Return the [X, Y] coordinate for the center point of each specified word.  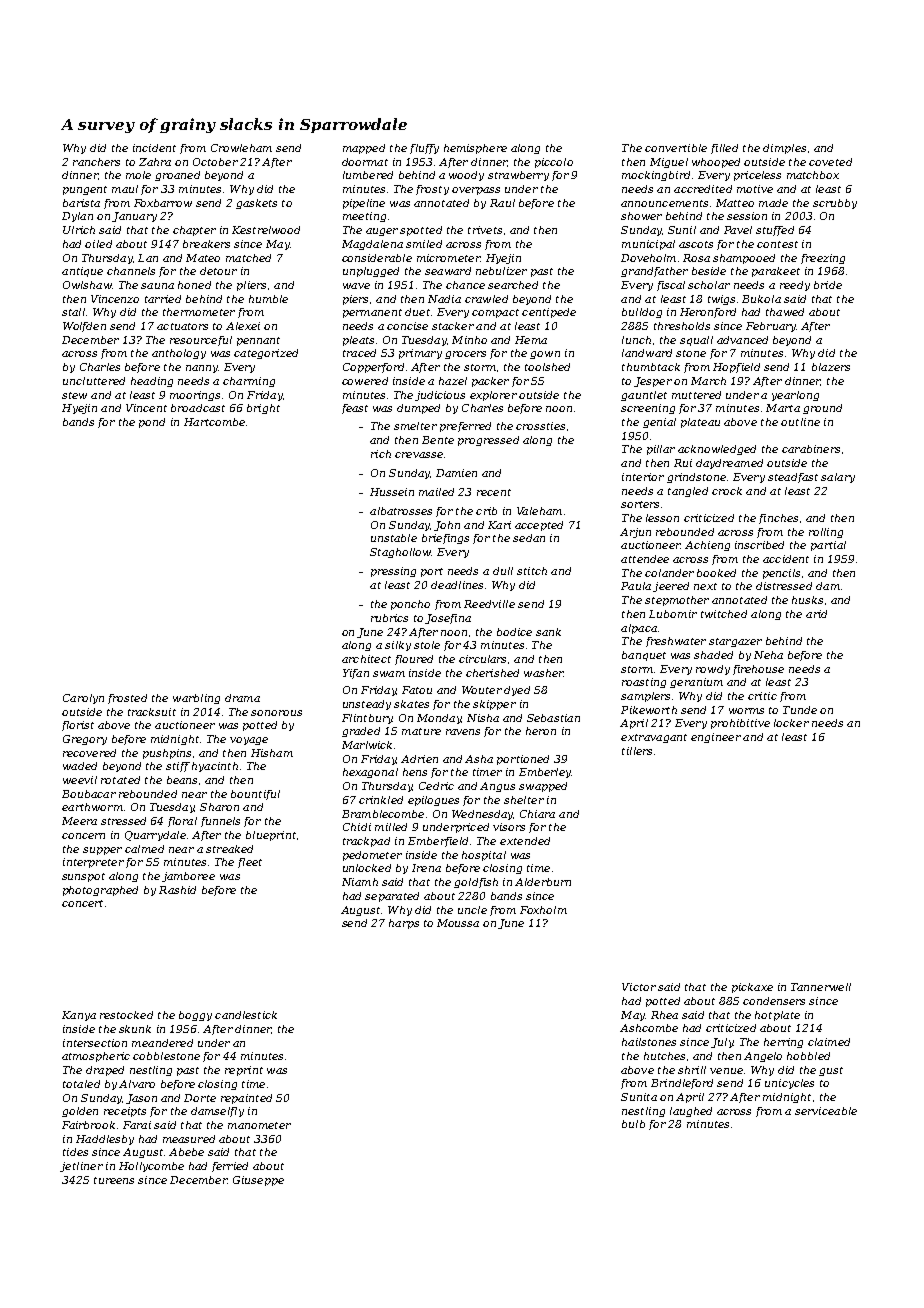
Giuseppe [258, 1181]
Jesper [653, 382]
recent [494, 492]
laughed [691, 1112]
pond [152, 423]
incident [154, 148]
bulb [633, 1124]
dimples [784, 149]
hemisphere [475, 149]
